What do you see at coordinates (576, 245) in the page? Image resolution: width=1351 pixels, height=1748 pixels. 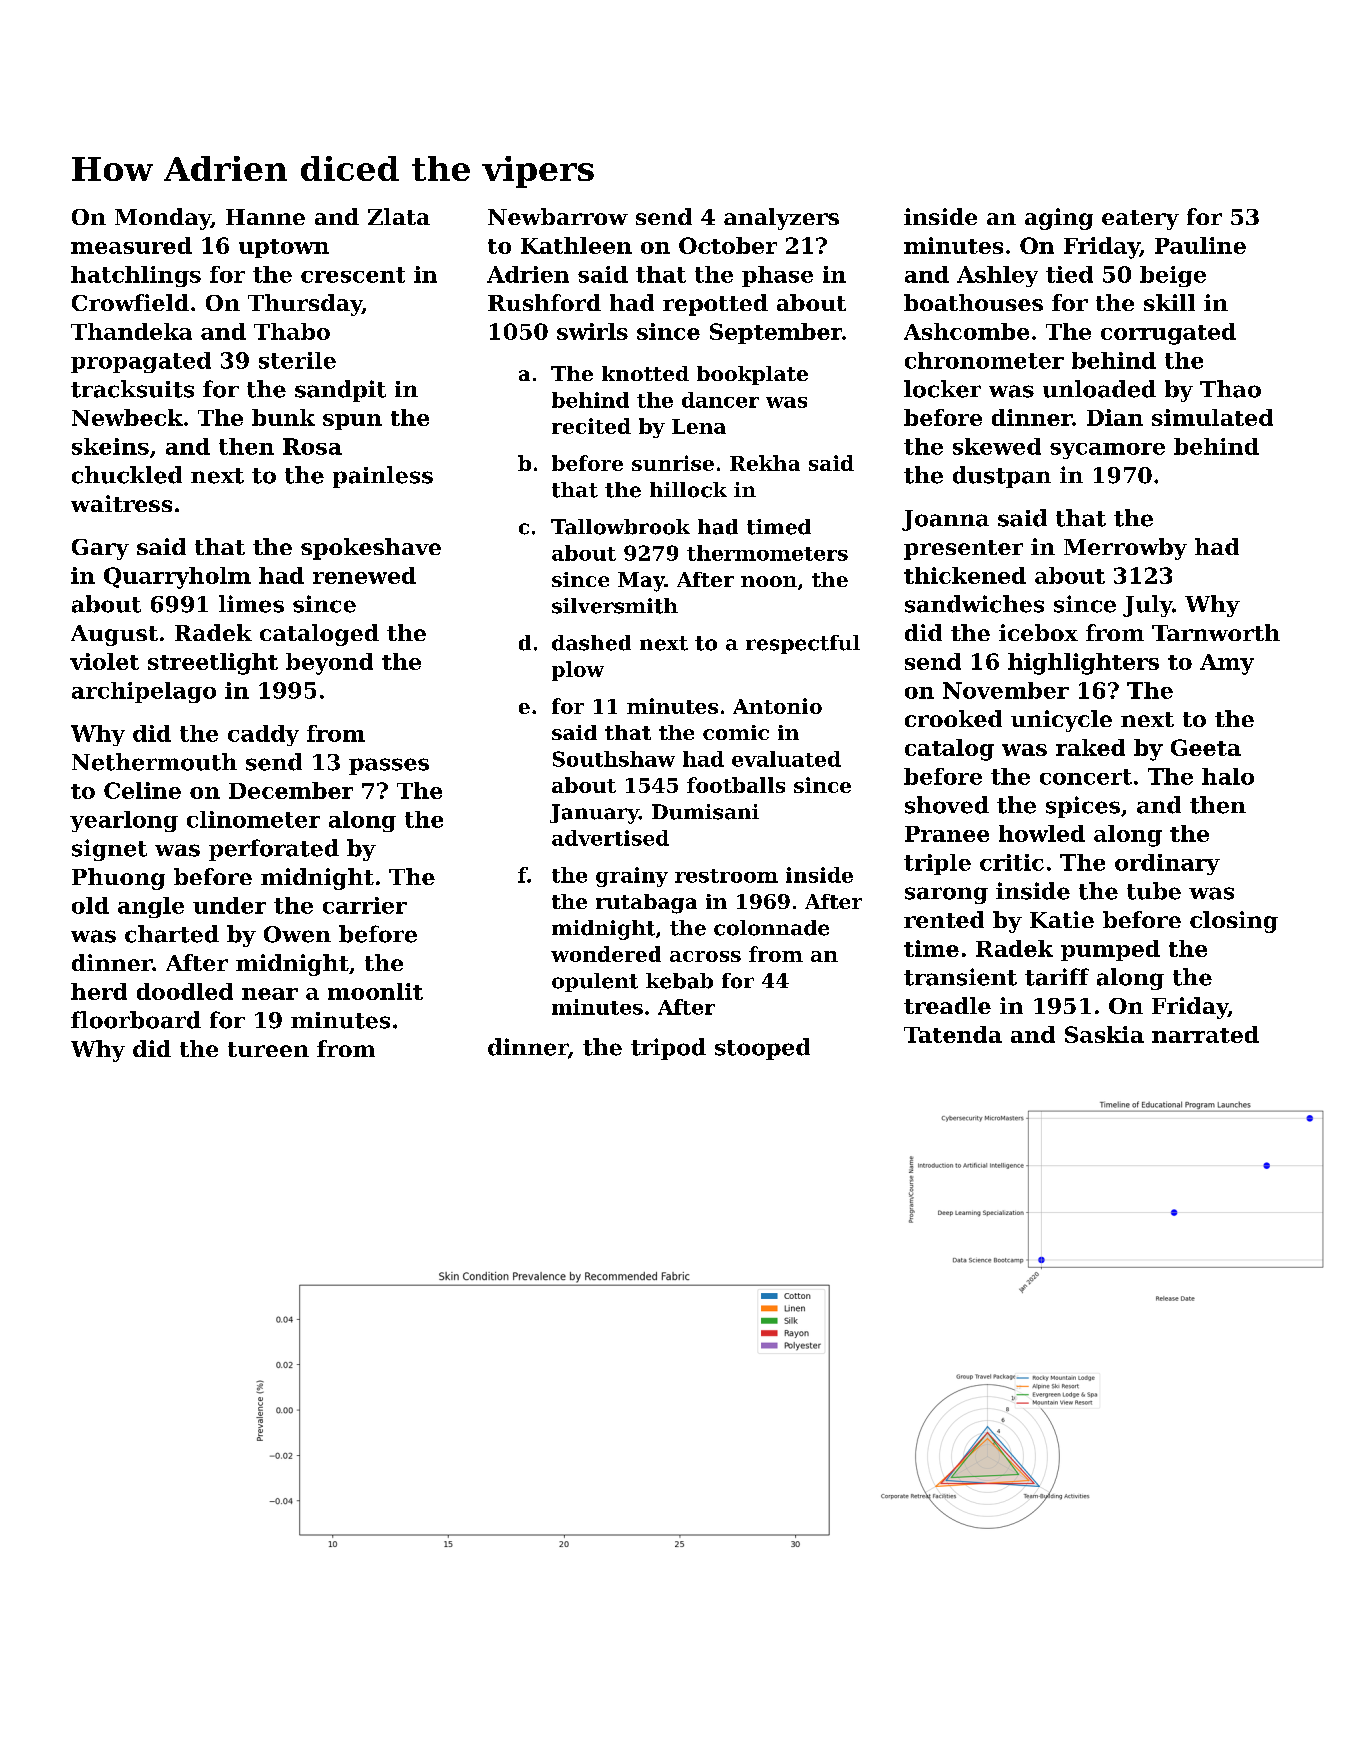 I see `Kathleen` at bounding box center [576, 245].
